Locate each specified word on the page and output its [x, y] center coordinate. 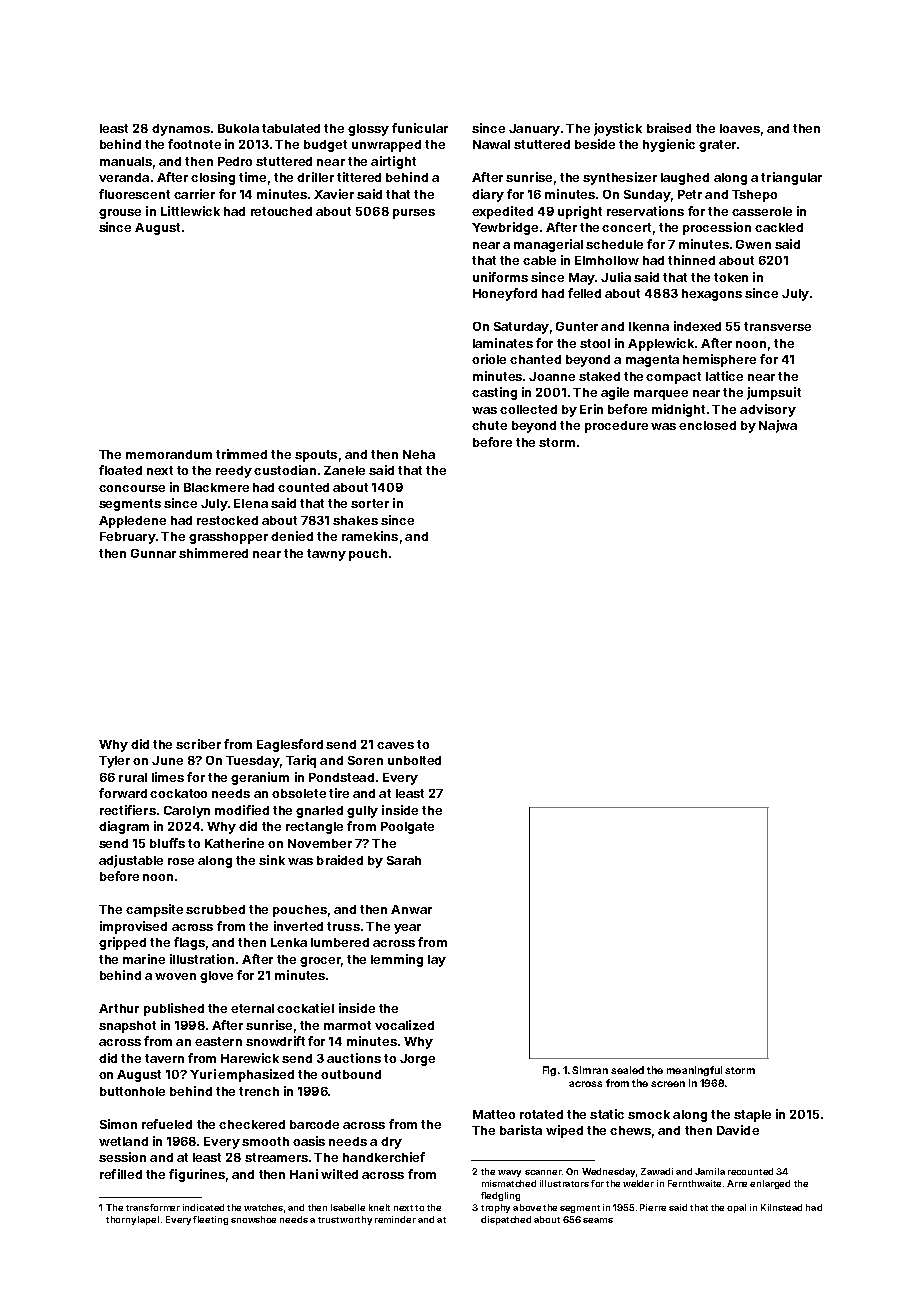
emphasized [256, 1075]
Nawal [491, 144]
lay [437, 961]
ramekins [370, 536]
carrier [194, 194]
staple [752, 1116]
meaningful [694, 1071]
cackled [779, 227]
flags [189, 943]
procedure [616, 427]
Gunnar [153, 553]
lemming [397, 960]
